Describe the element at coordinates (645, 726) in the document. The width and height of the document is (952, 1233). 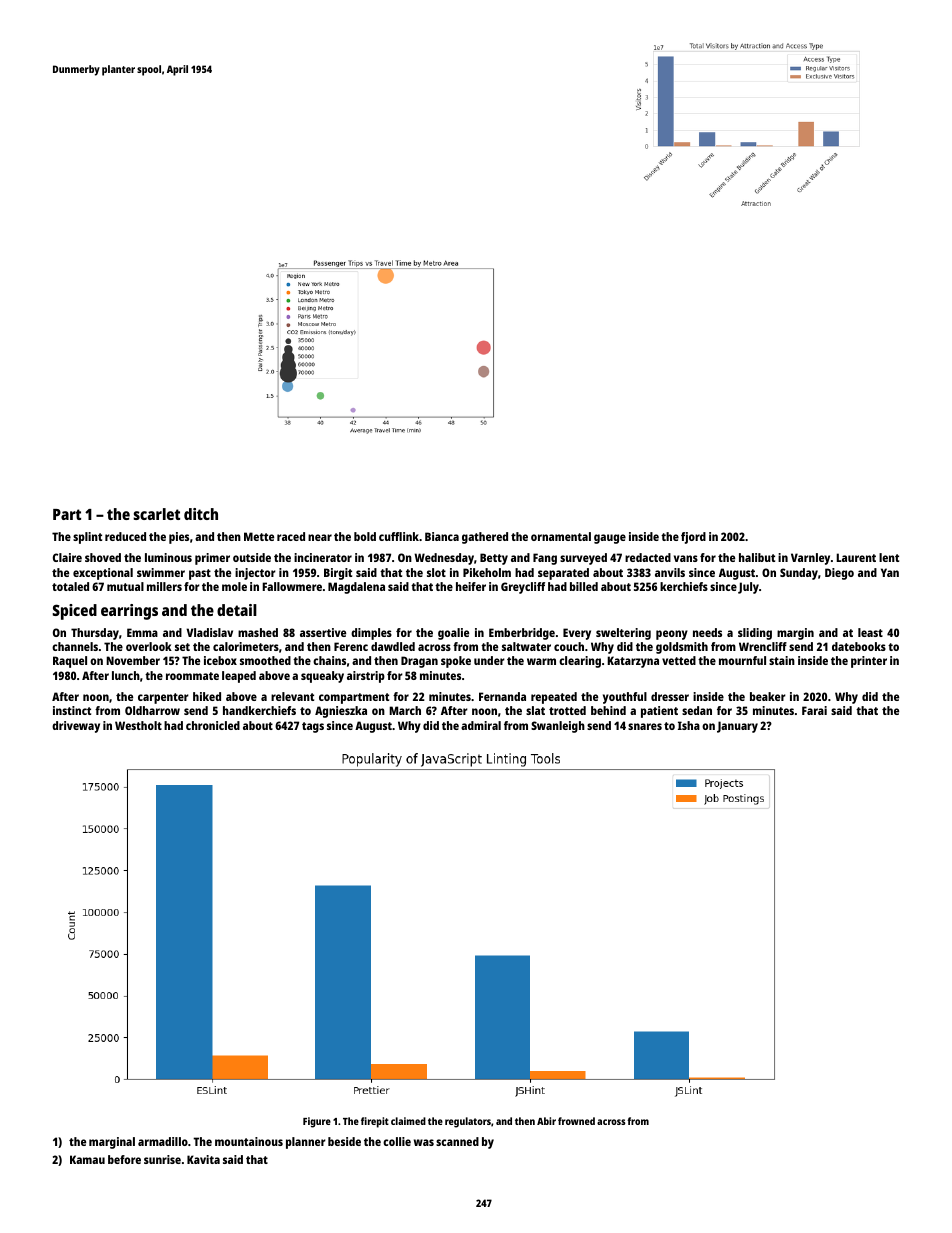
I see `snares` at that location.
